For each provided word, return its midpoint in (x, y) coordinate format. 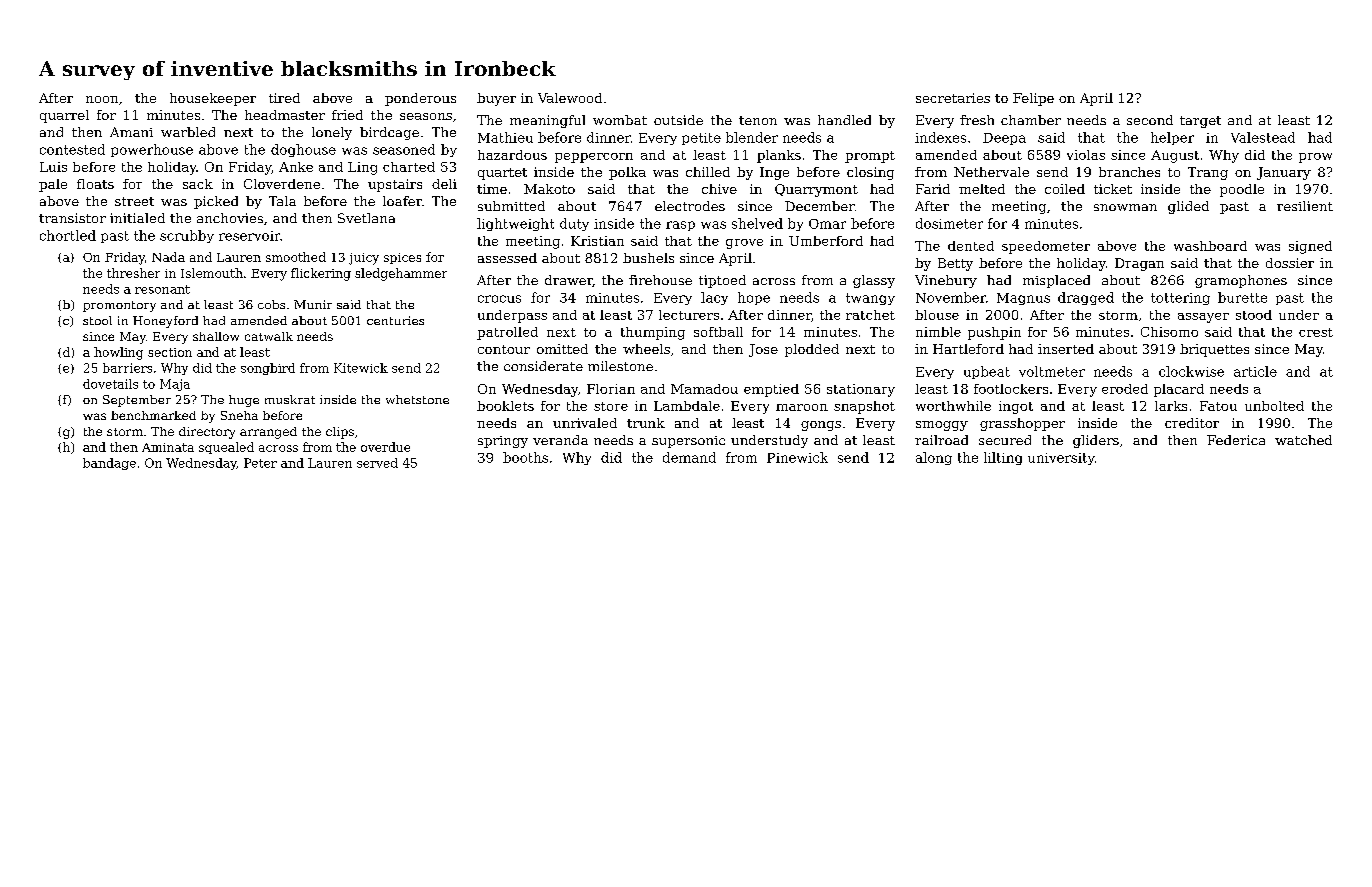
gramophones (1241, 281)
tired (284, 98)
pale (53, 185)
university (1061, 459)
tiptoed (722, 281)
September (137, 401)
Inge (774, 173)
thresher (133, 273)
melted (982, 189)
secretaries (953, 98)
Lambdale (687, 406)
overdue (385, 447)
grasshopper (1022, 424)
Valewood (570, 98)
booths (525, 457)
